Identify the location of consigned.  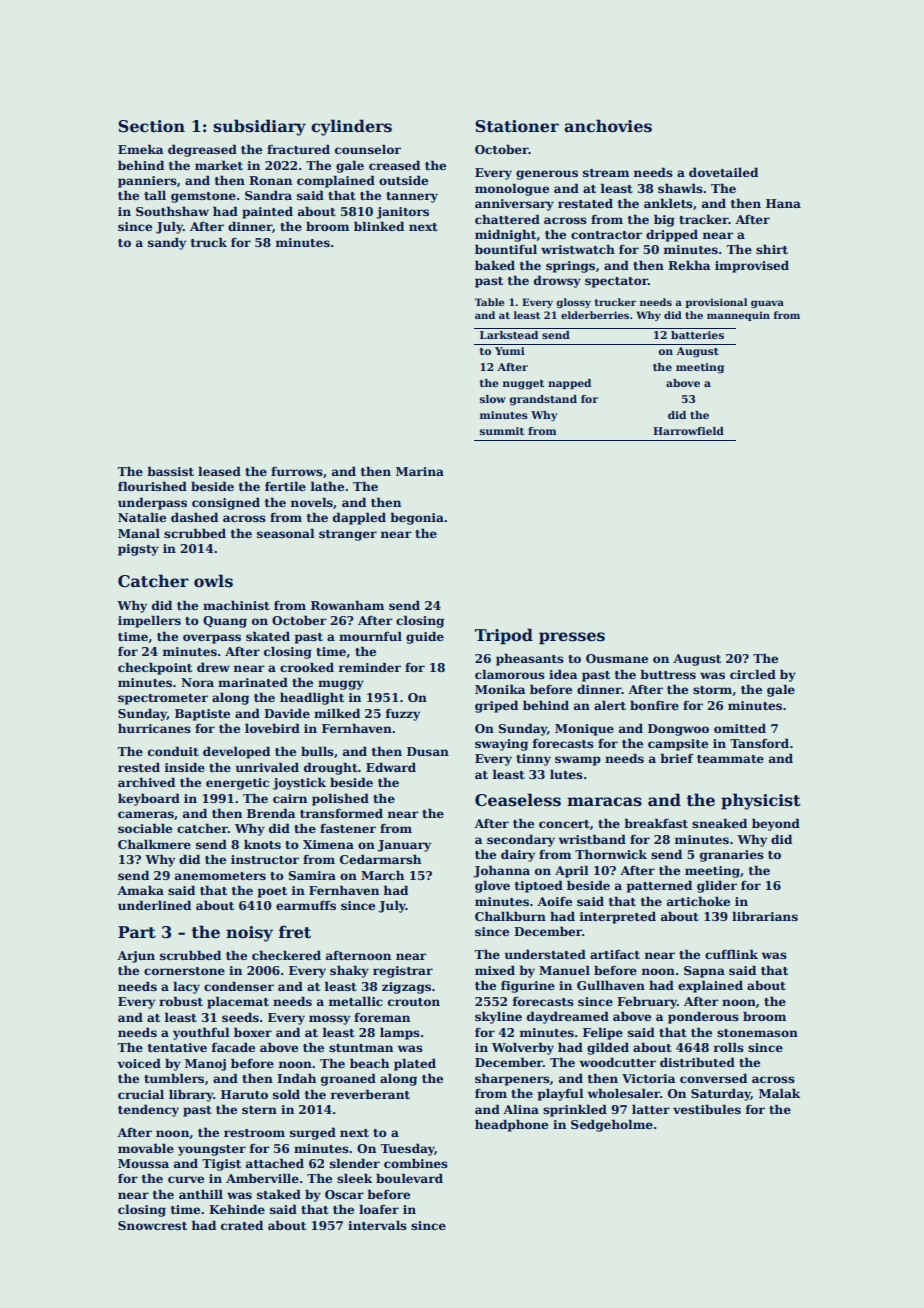
(226, 503).
